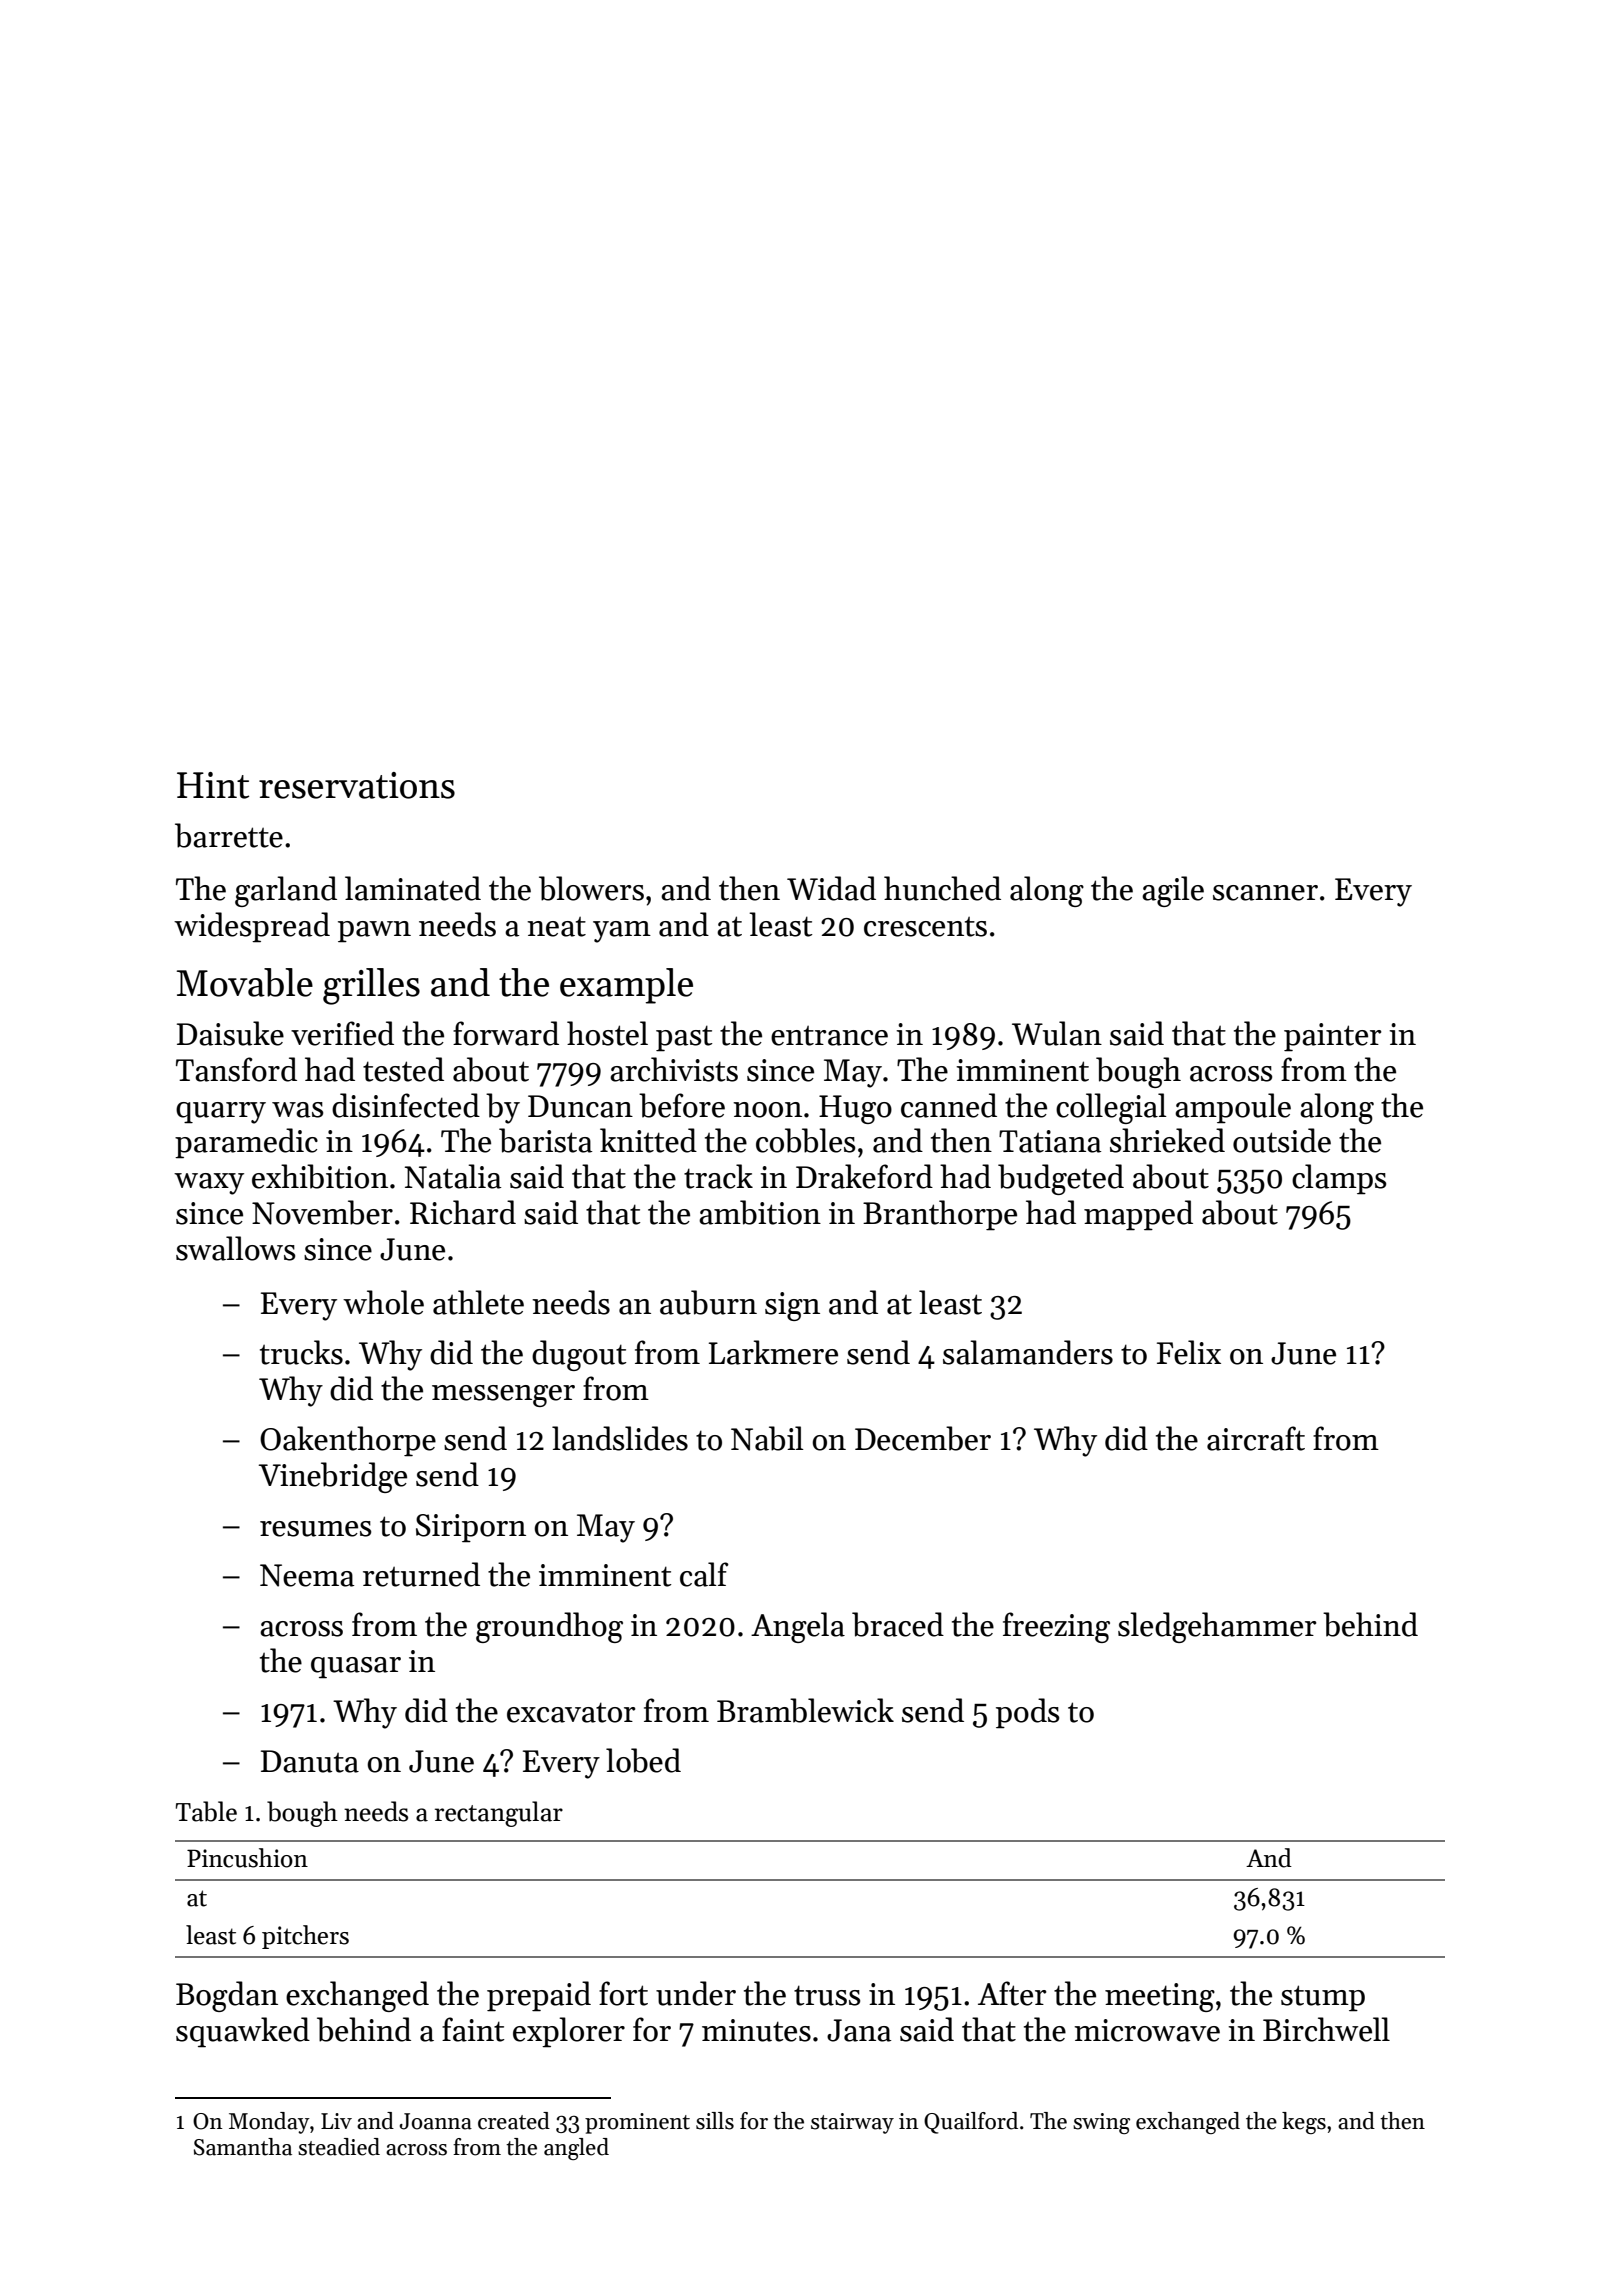  I want to click on scanner, so click(1265, 893).
